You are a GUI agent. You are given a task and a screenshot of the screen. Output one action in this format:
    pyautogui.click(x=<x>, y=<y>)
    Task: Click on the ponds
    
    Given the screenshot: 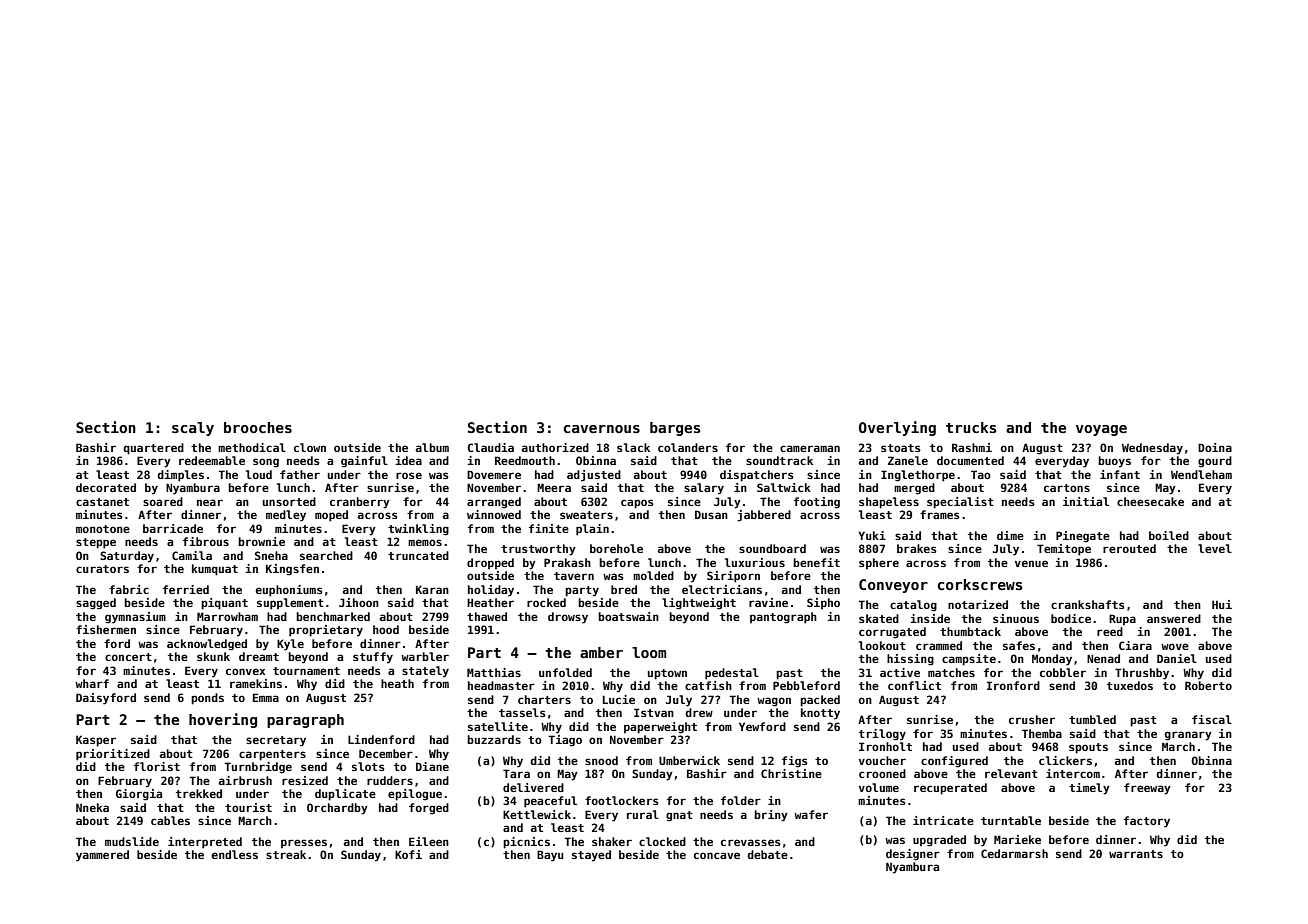 What is the action you would take?
    pyautogui.click(x=207, y=699)
